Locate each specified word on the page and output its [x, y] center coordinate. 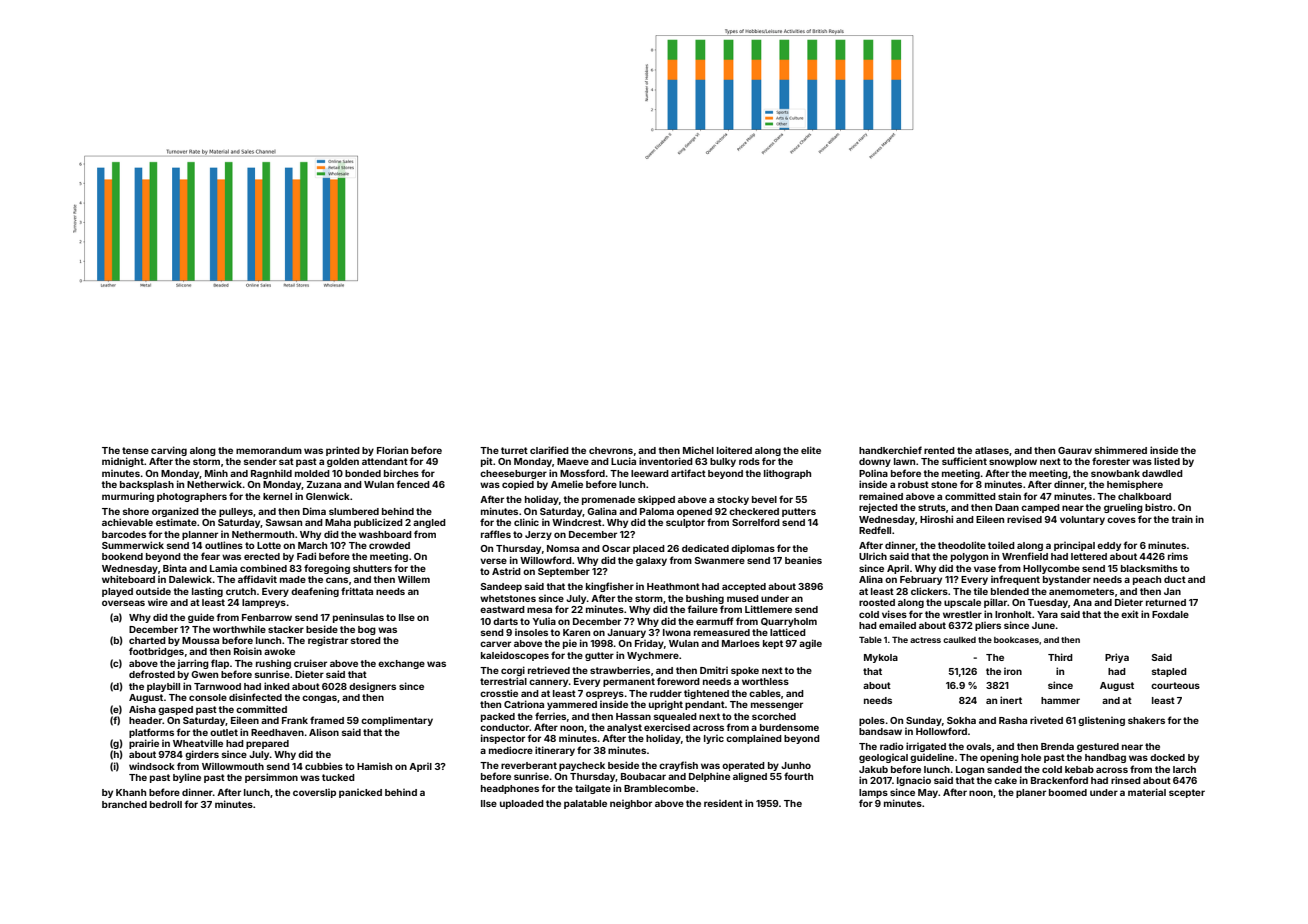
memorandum [269, 450]
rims [1178, 556]
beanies [803, 560]
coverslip [314, 793]
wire [158, 602]
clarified [549, 450]
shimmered [1121, 450]
